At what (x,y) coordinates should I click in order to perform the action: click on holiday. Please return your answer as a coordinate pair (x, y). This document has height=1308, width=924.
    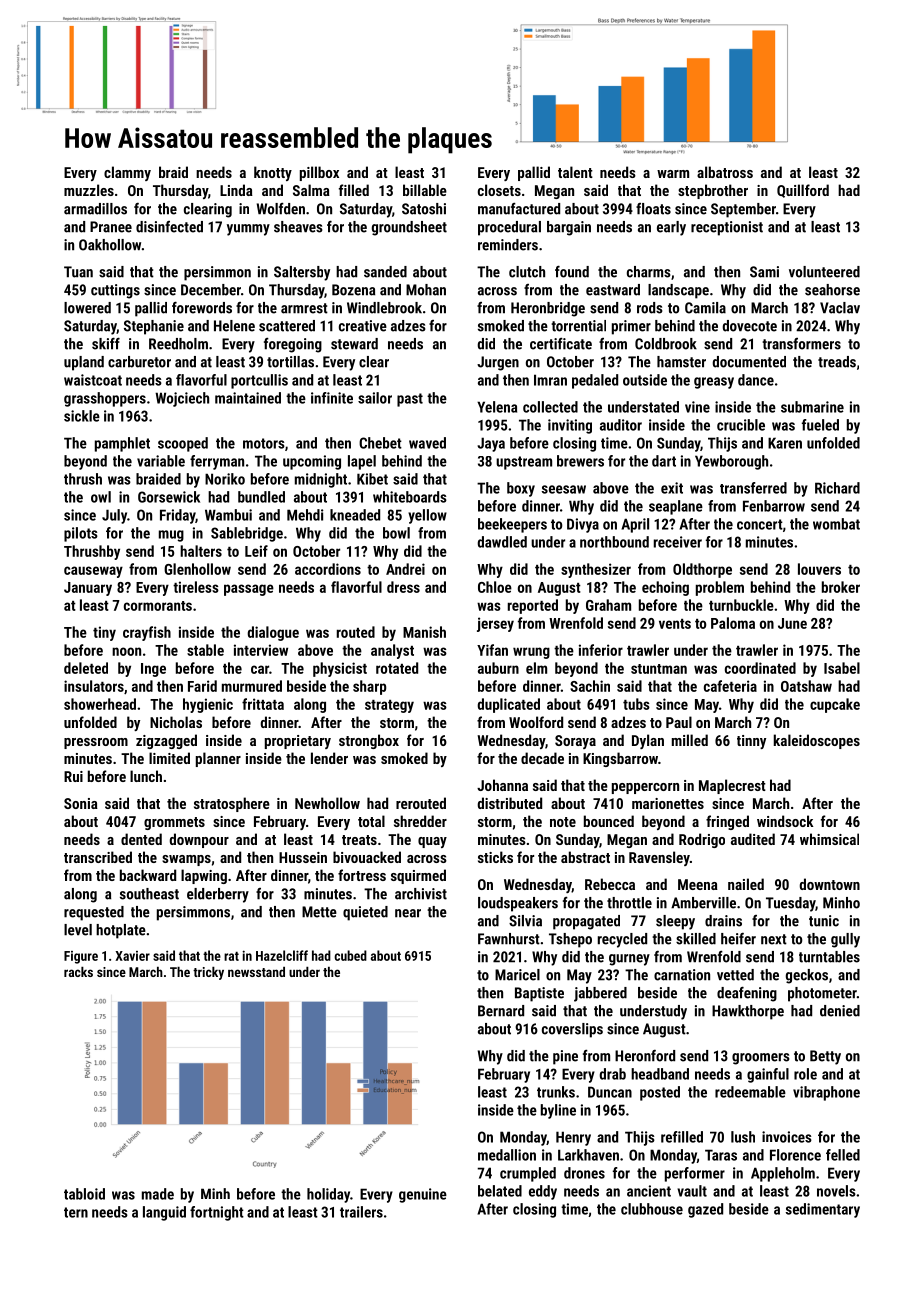
    Looking at the image, I should click on (328, 1195).
